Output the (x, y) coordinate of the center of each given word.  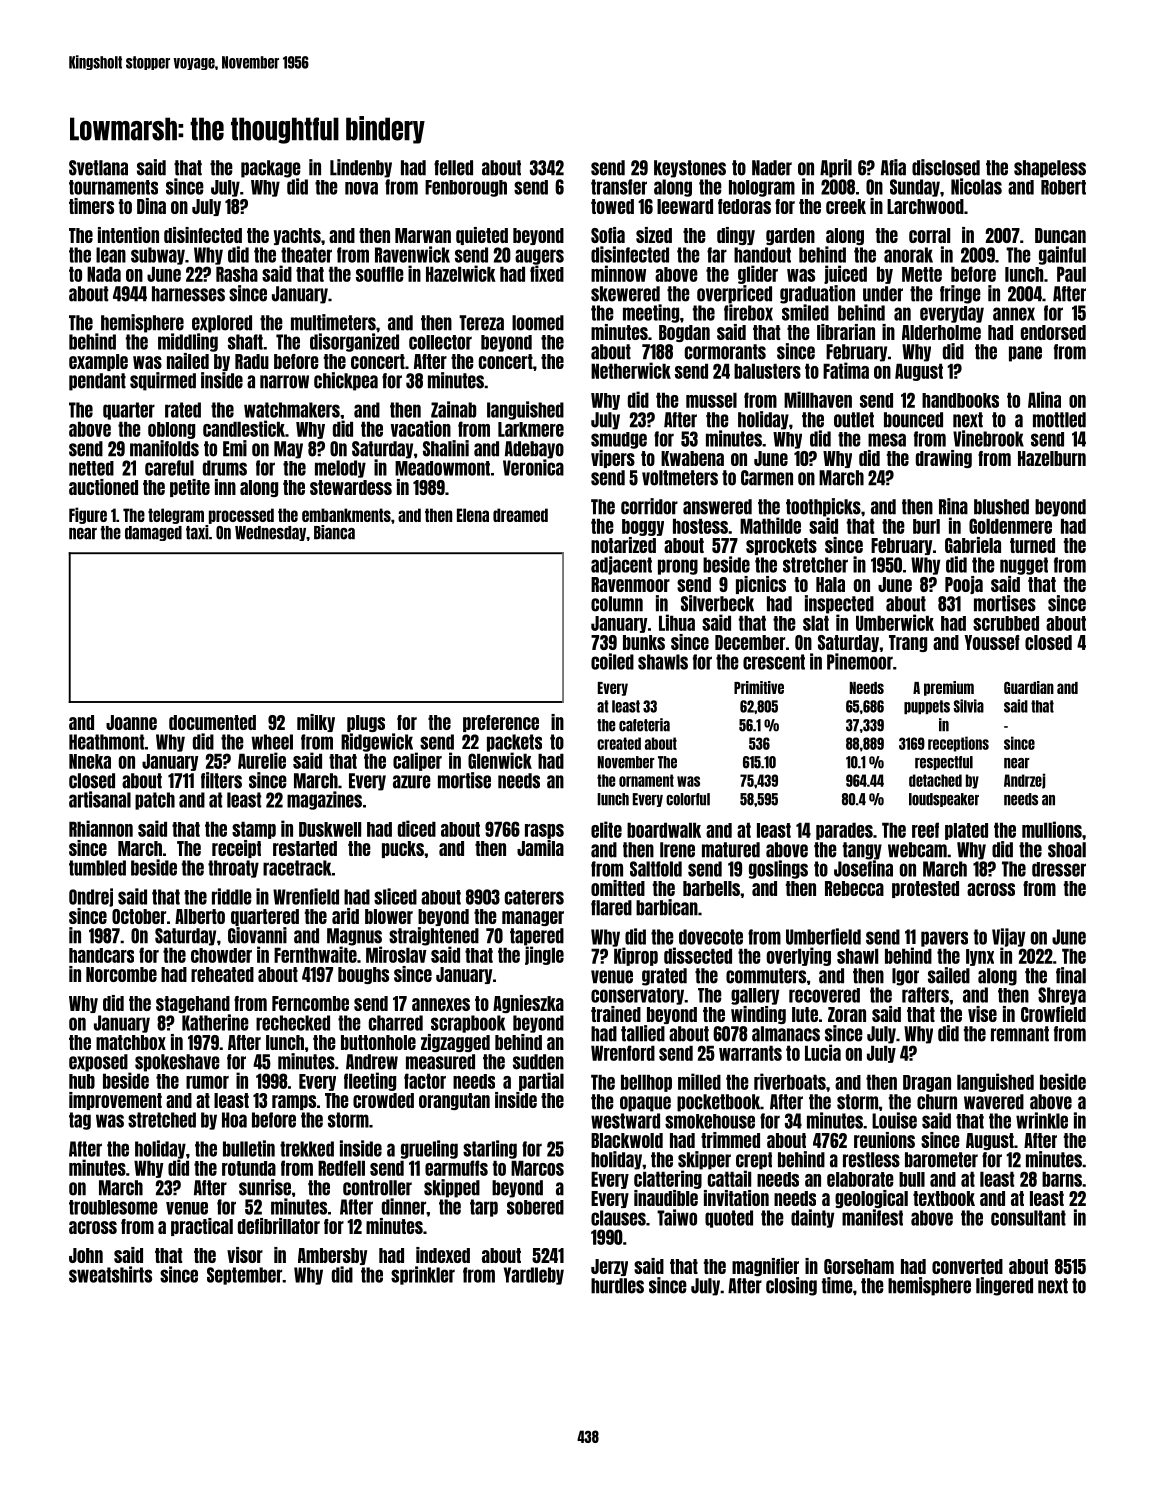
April (836, 168)
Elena (473, 515)
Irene (677, 850)
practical (202, 1227)
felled (453, 168)
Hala (830, 584)
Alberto (200, 916)
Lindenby (361, 168)
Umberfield (823, 936)
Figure (88, 515)
